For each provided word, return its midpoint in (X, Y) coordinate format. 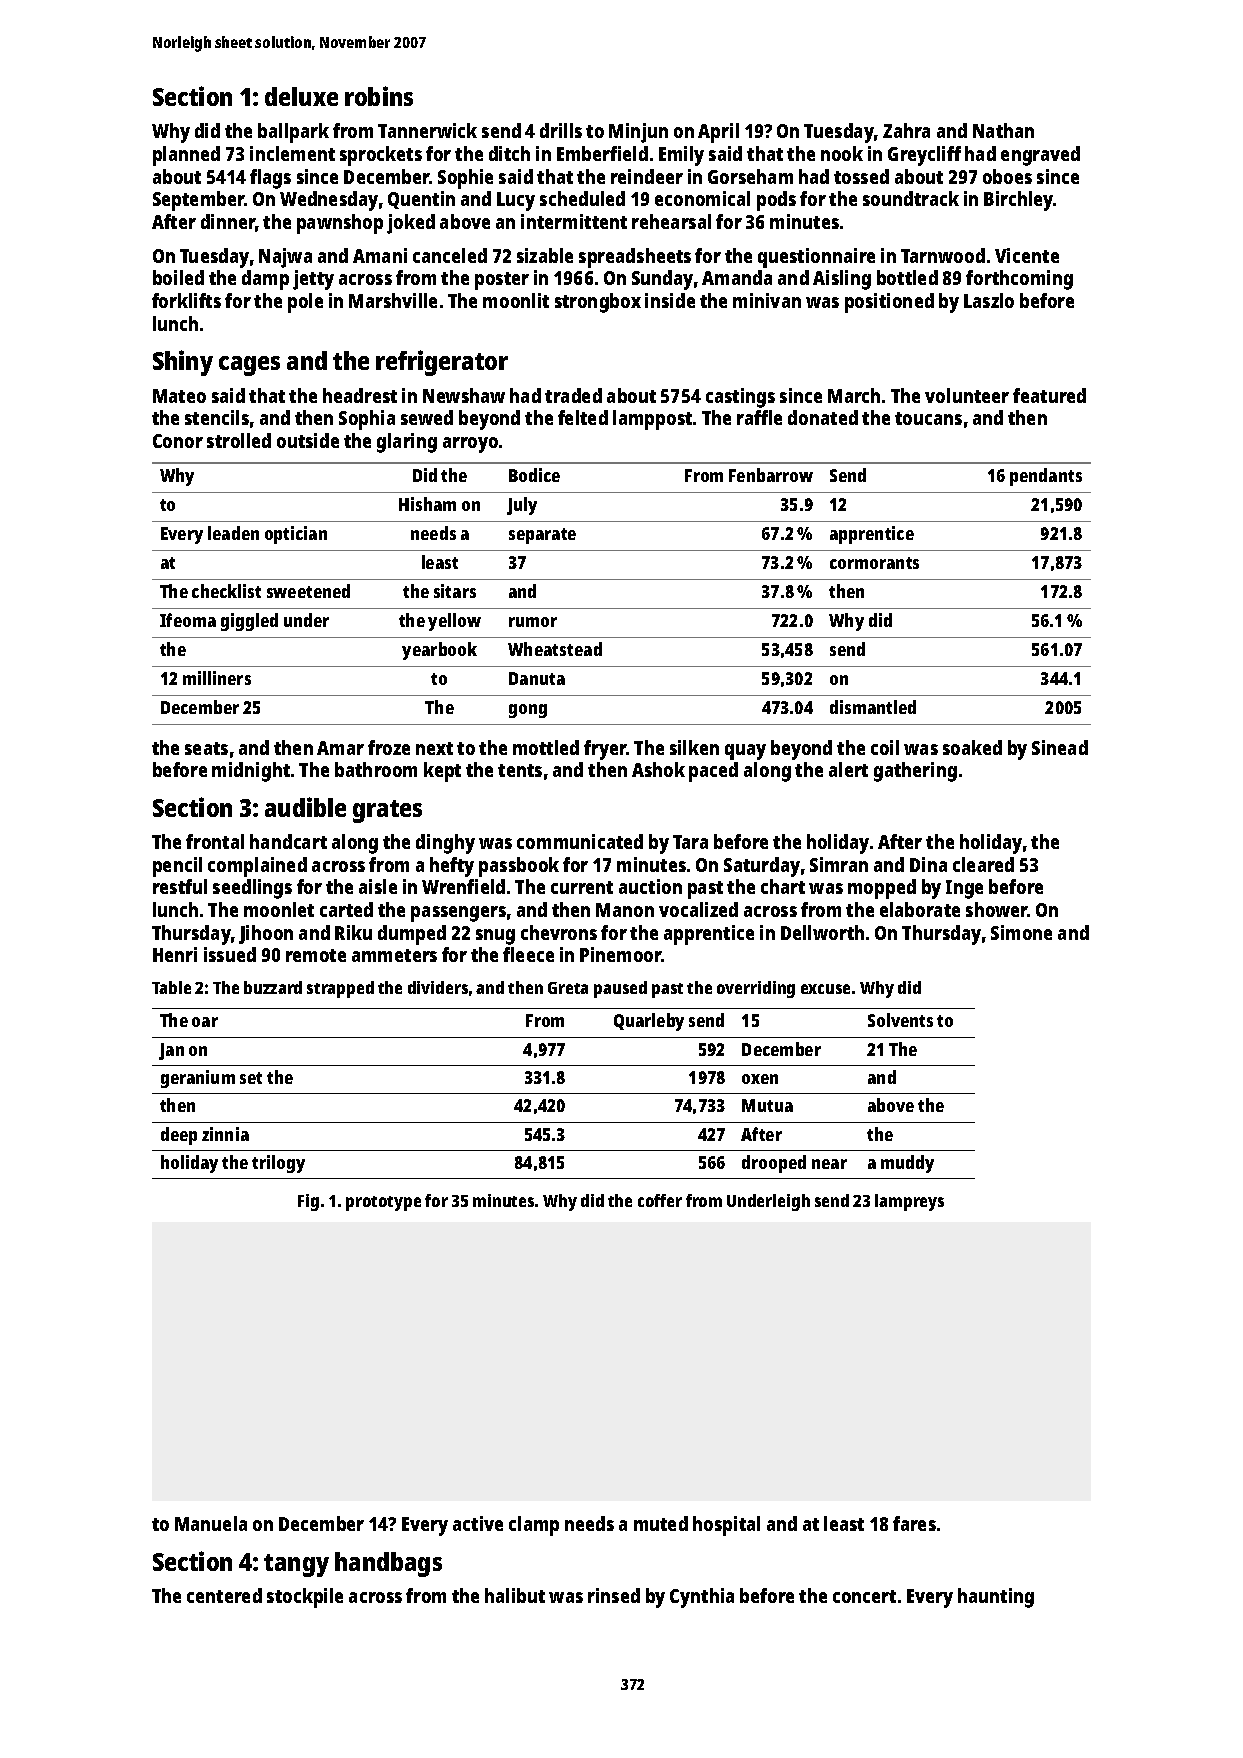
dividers (438, 987)
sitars (455, 591)
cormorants (874, 563)
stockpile (305, 1598)
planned (186, 156)
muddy (907, 1164)
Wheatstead (555, 649)
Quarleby (649, 1022)
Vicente (1027, 255)
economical (702, 198)
